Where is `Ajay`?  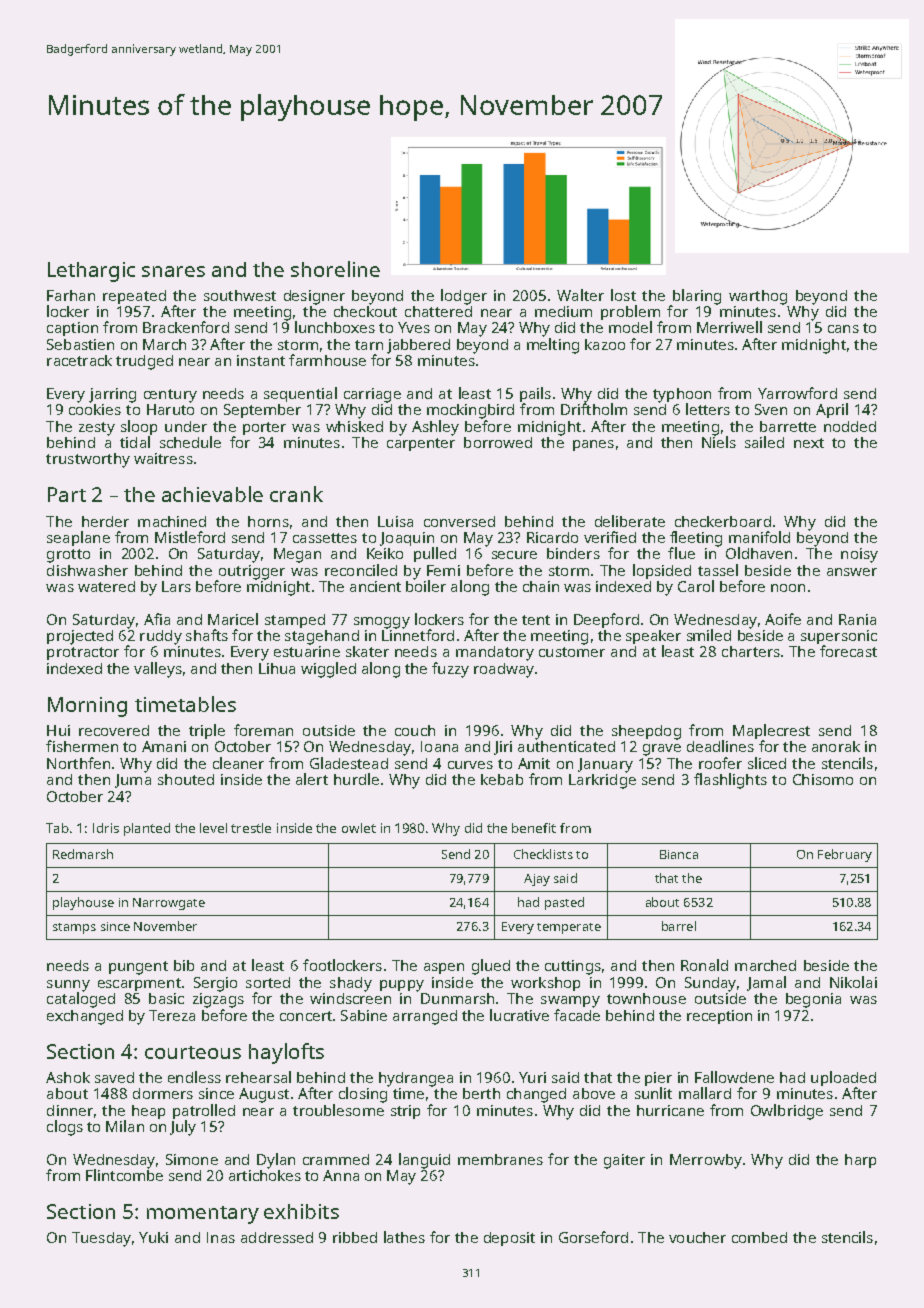 Ajay is located at coordinates (537, 880).
